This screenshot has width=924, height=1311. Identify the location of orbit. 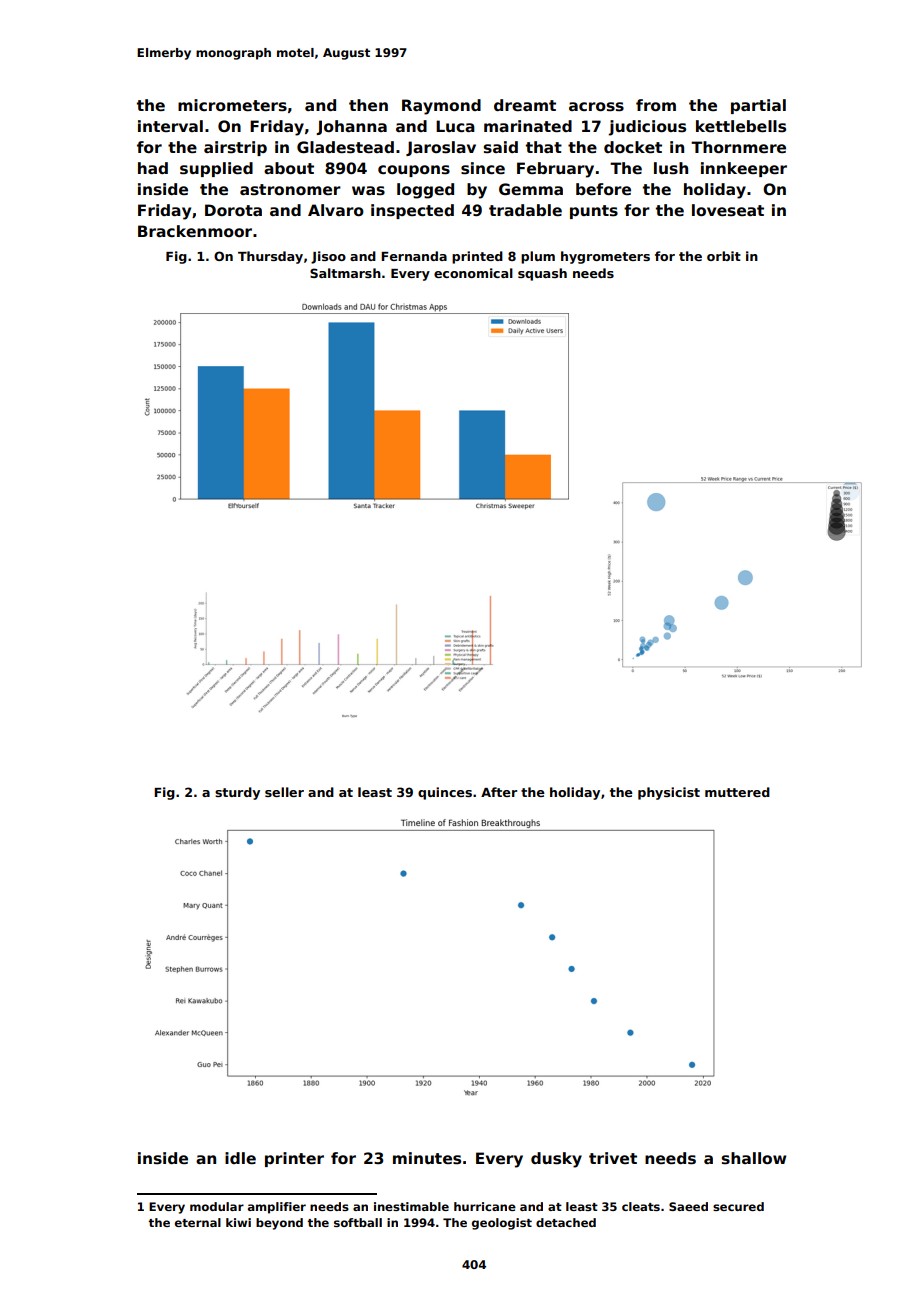
(724, 256).
